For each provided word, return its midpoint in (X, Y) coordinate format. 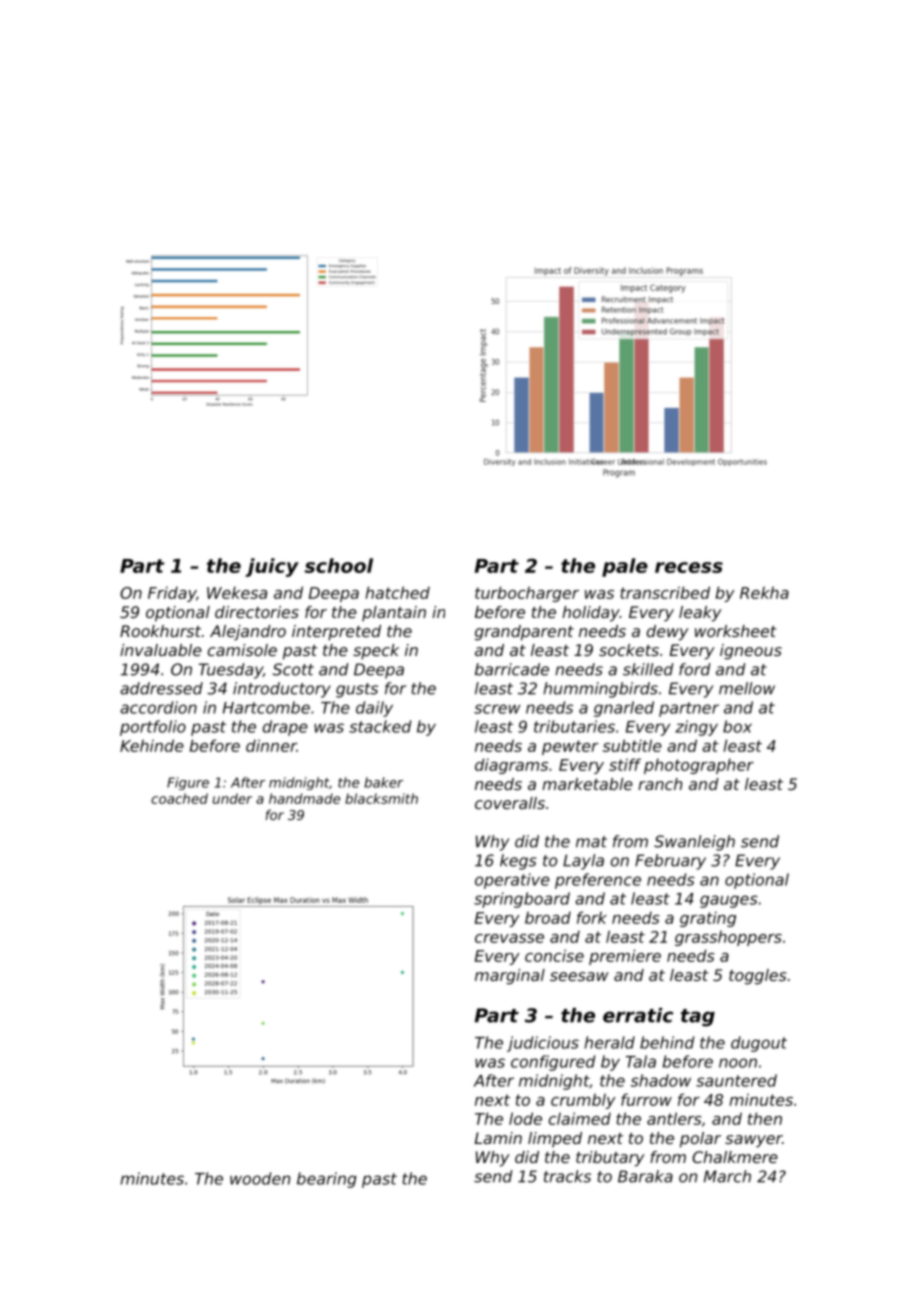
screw (497, 709)
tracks (567, 1176)
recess (689, 567)
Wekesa (237, 592)
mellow (747, 688)
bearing (327, 1180)
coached (179, 798)
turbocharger (527, 594)
